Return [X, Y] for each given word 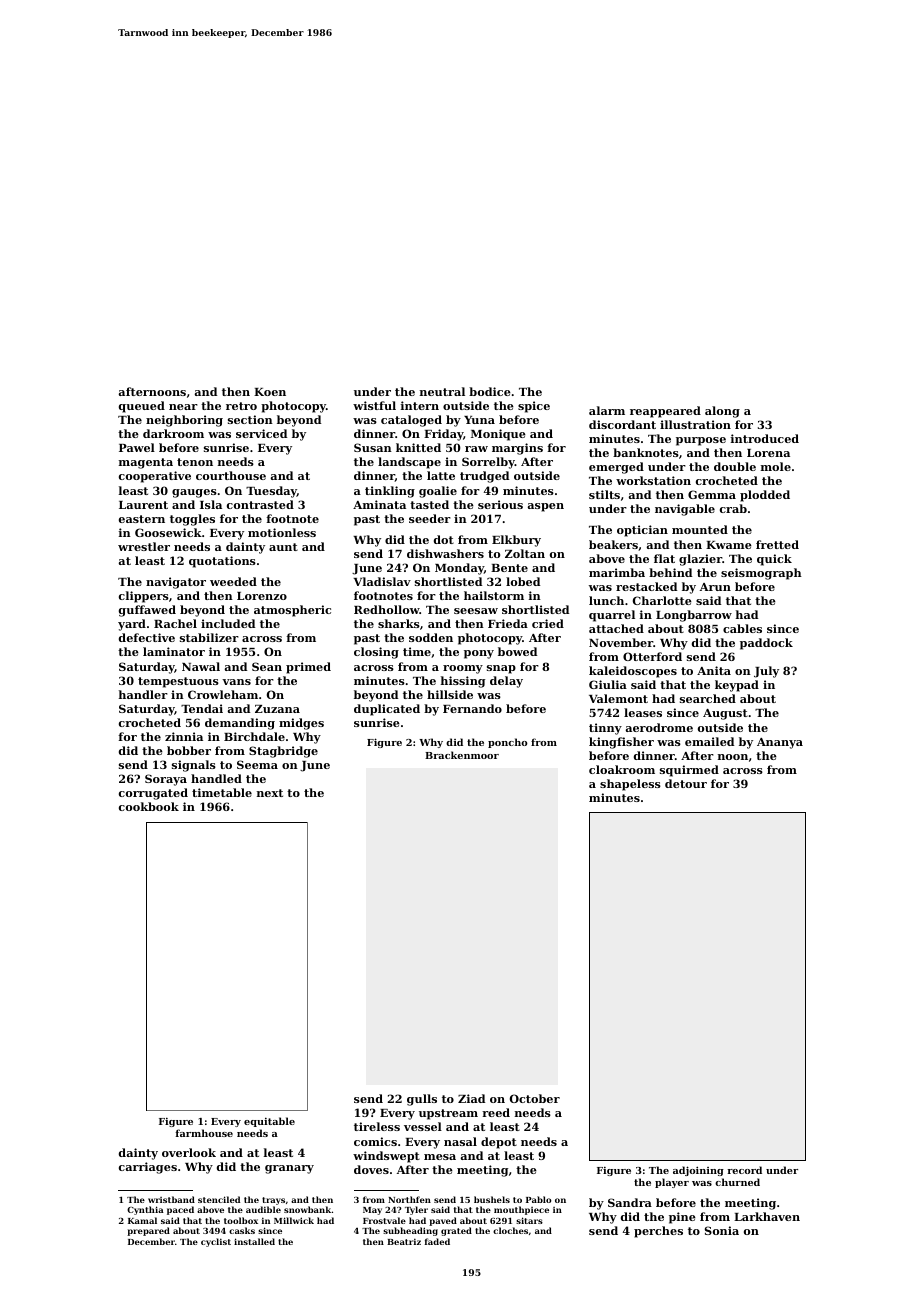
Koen [270, 392]
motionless [282, 532]
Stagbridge [283, 752]
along [722, 412]
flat [664, 558]
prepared [148, 1231]
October [535, 1098]
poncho [508, 743]
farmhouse [204, 1133]
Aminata [379, 504]
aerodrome [659, 727]
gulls [422, 1100]
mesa [440, 1157]
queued [142, 407]
